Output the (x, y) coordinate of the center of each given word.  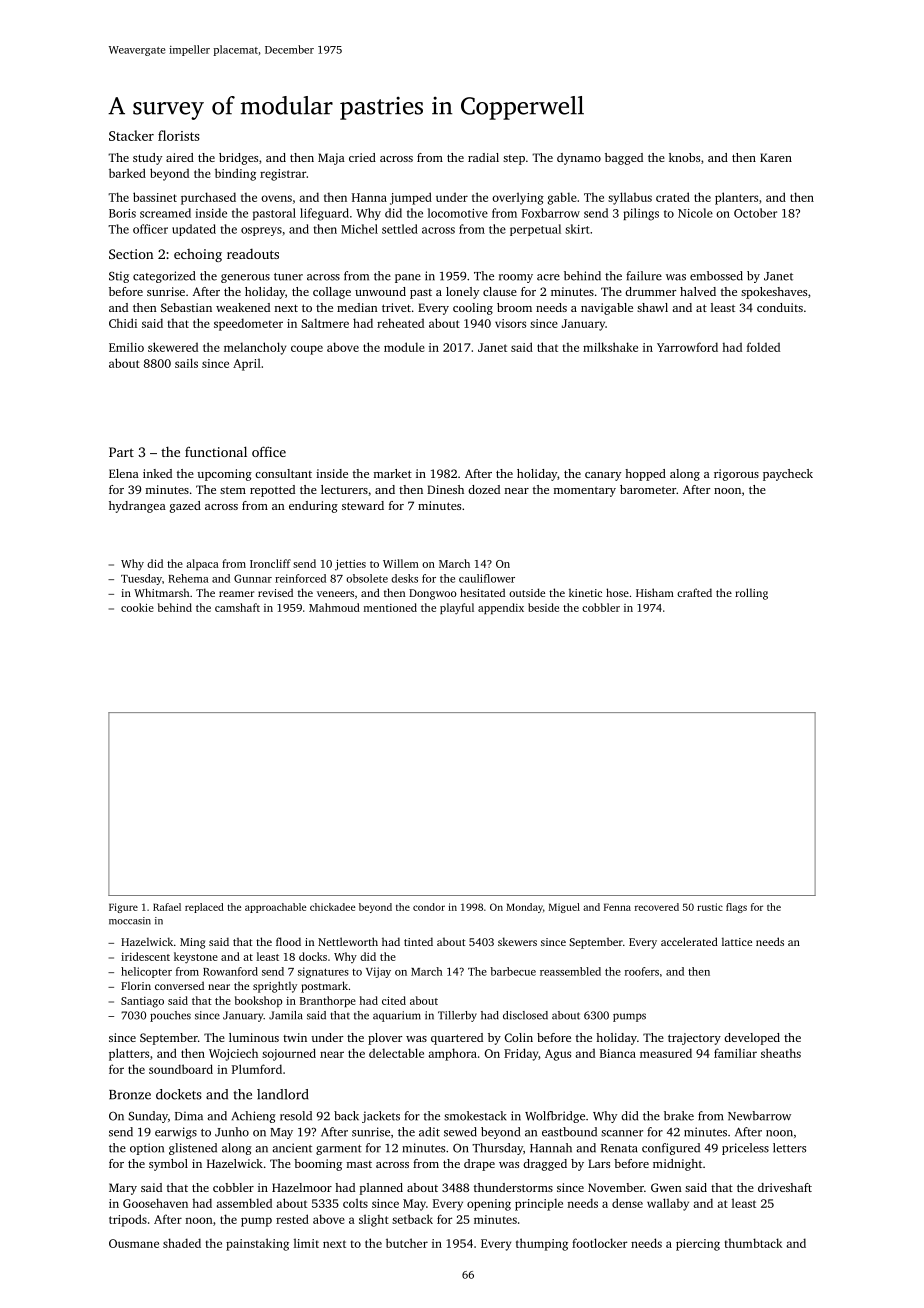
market (393, 473)
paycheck (788, 475)
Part (121, 452)
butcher (407, 1243)
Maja (331, 159)
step (514, 160)
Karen (776, 157)
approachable (275, 908)
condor (429, 907)
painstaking (257, 1244)
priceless (745, 1149)
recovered (657, 907)
